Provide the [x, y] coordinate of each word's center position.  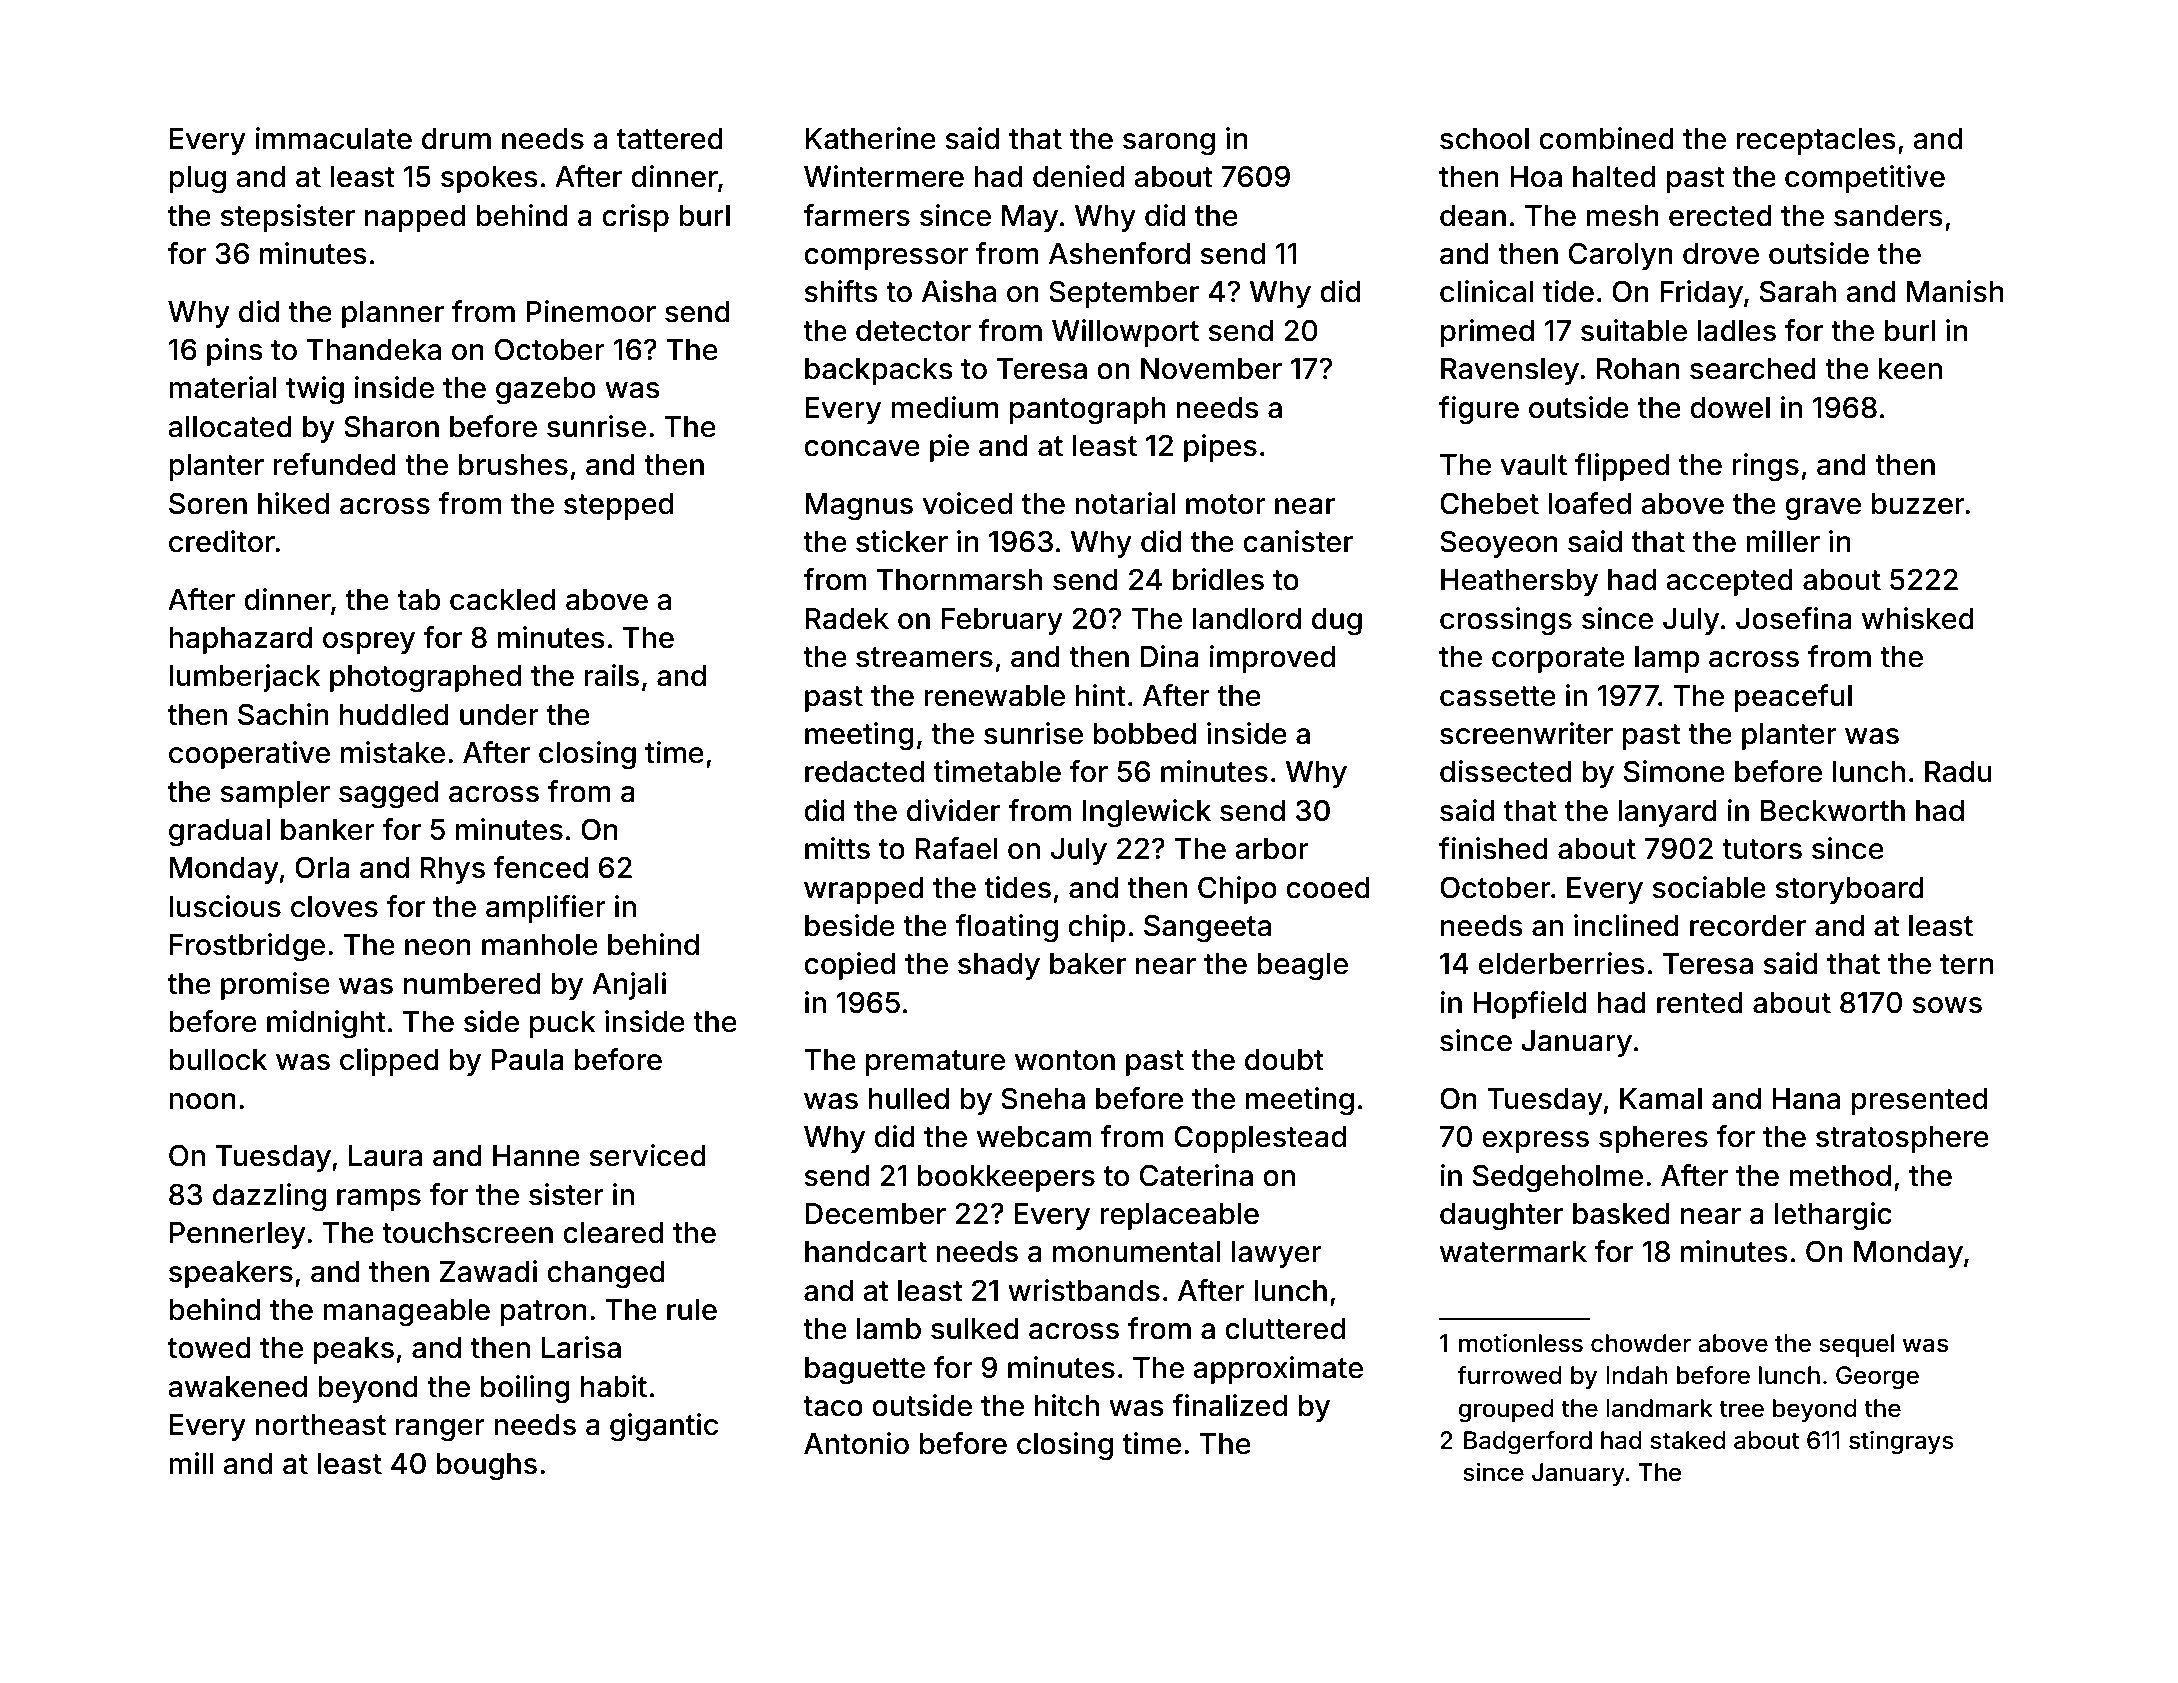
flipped [1622, 467]
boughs [487, 1467]
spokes [489, 179]
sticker [902, 541]
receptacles [1816, 141]
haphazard [240, 640]
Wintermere [884, 176]
